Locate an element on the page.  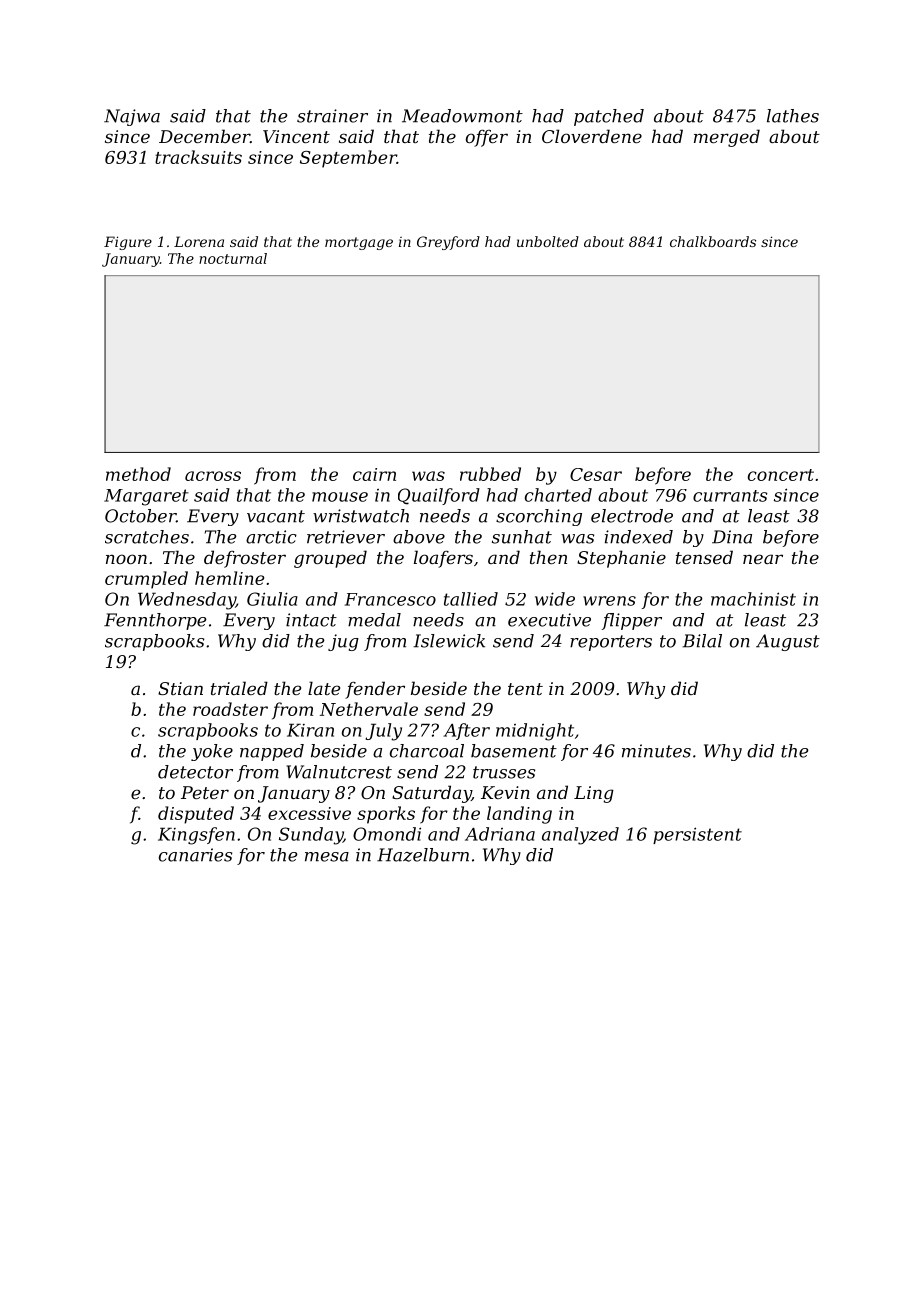
sporks is located at coordinates (386, 815).
